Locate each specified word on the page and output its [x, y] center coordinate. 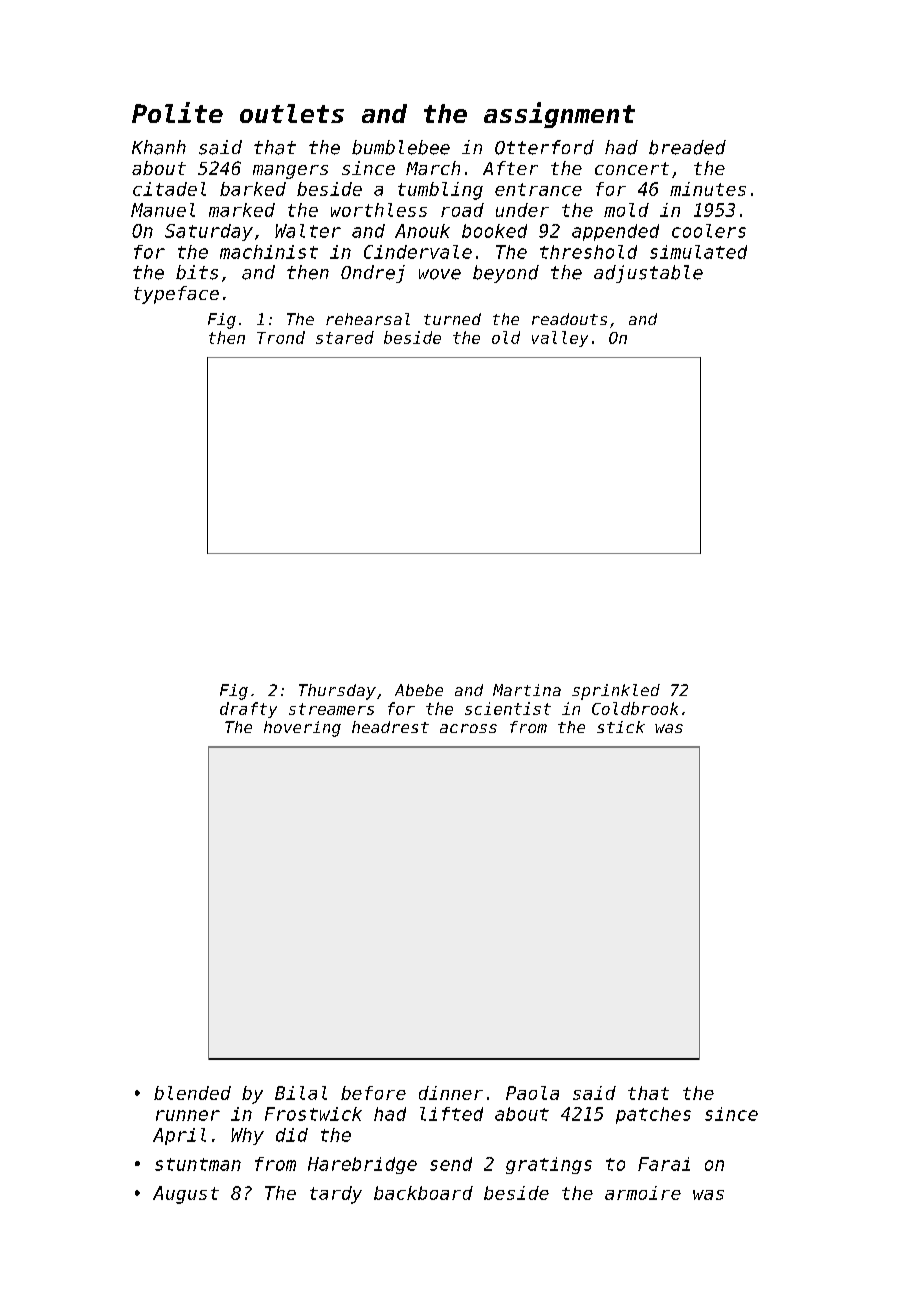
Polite [177, 112]
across [468, 728]
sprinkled [616, 692]
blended [192, 1093]
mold [626, 210]
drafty [248, 710]
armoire [643, 1193]
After [510, 168]
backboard [423, 1193]
